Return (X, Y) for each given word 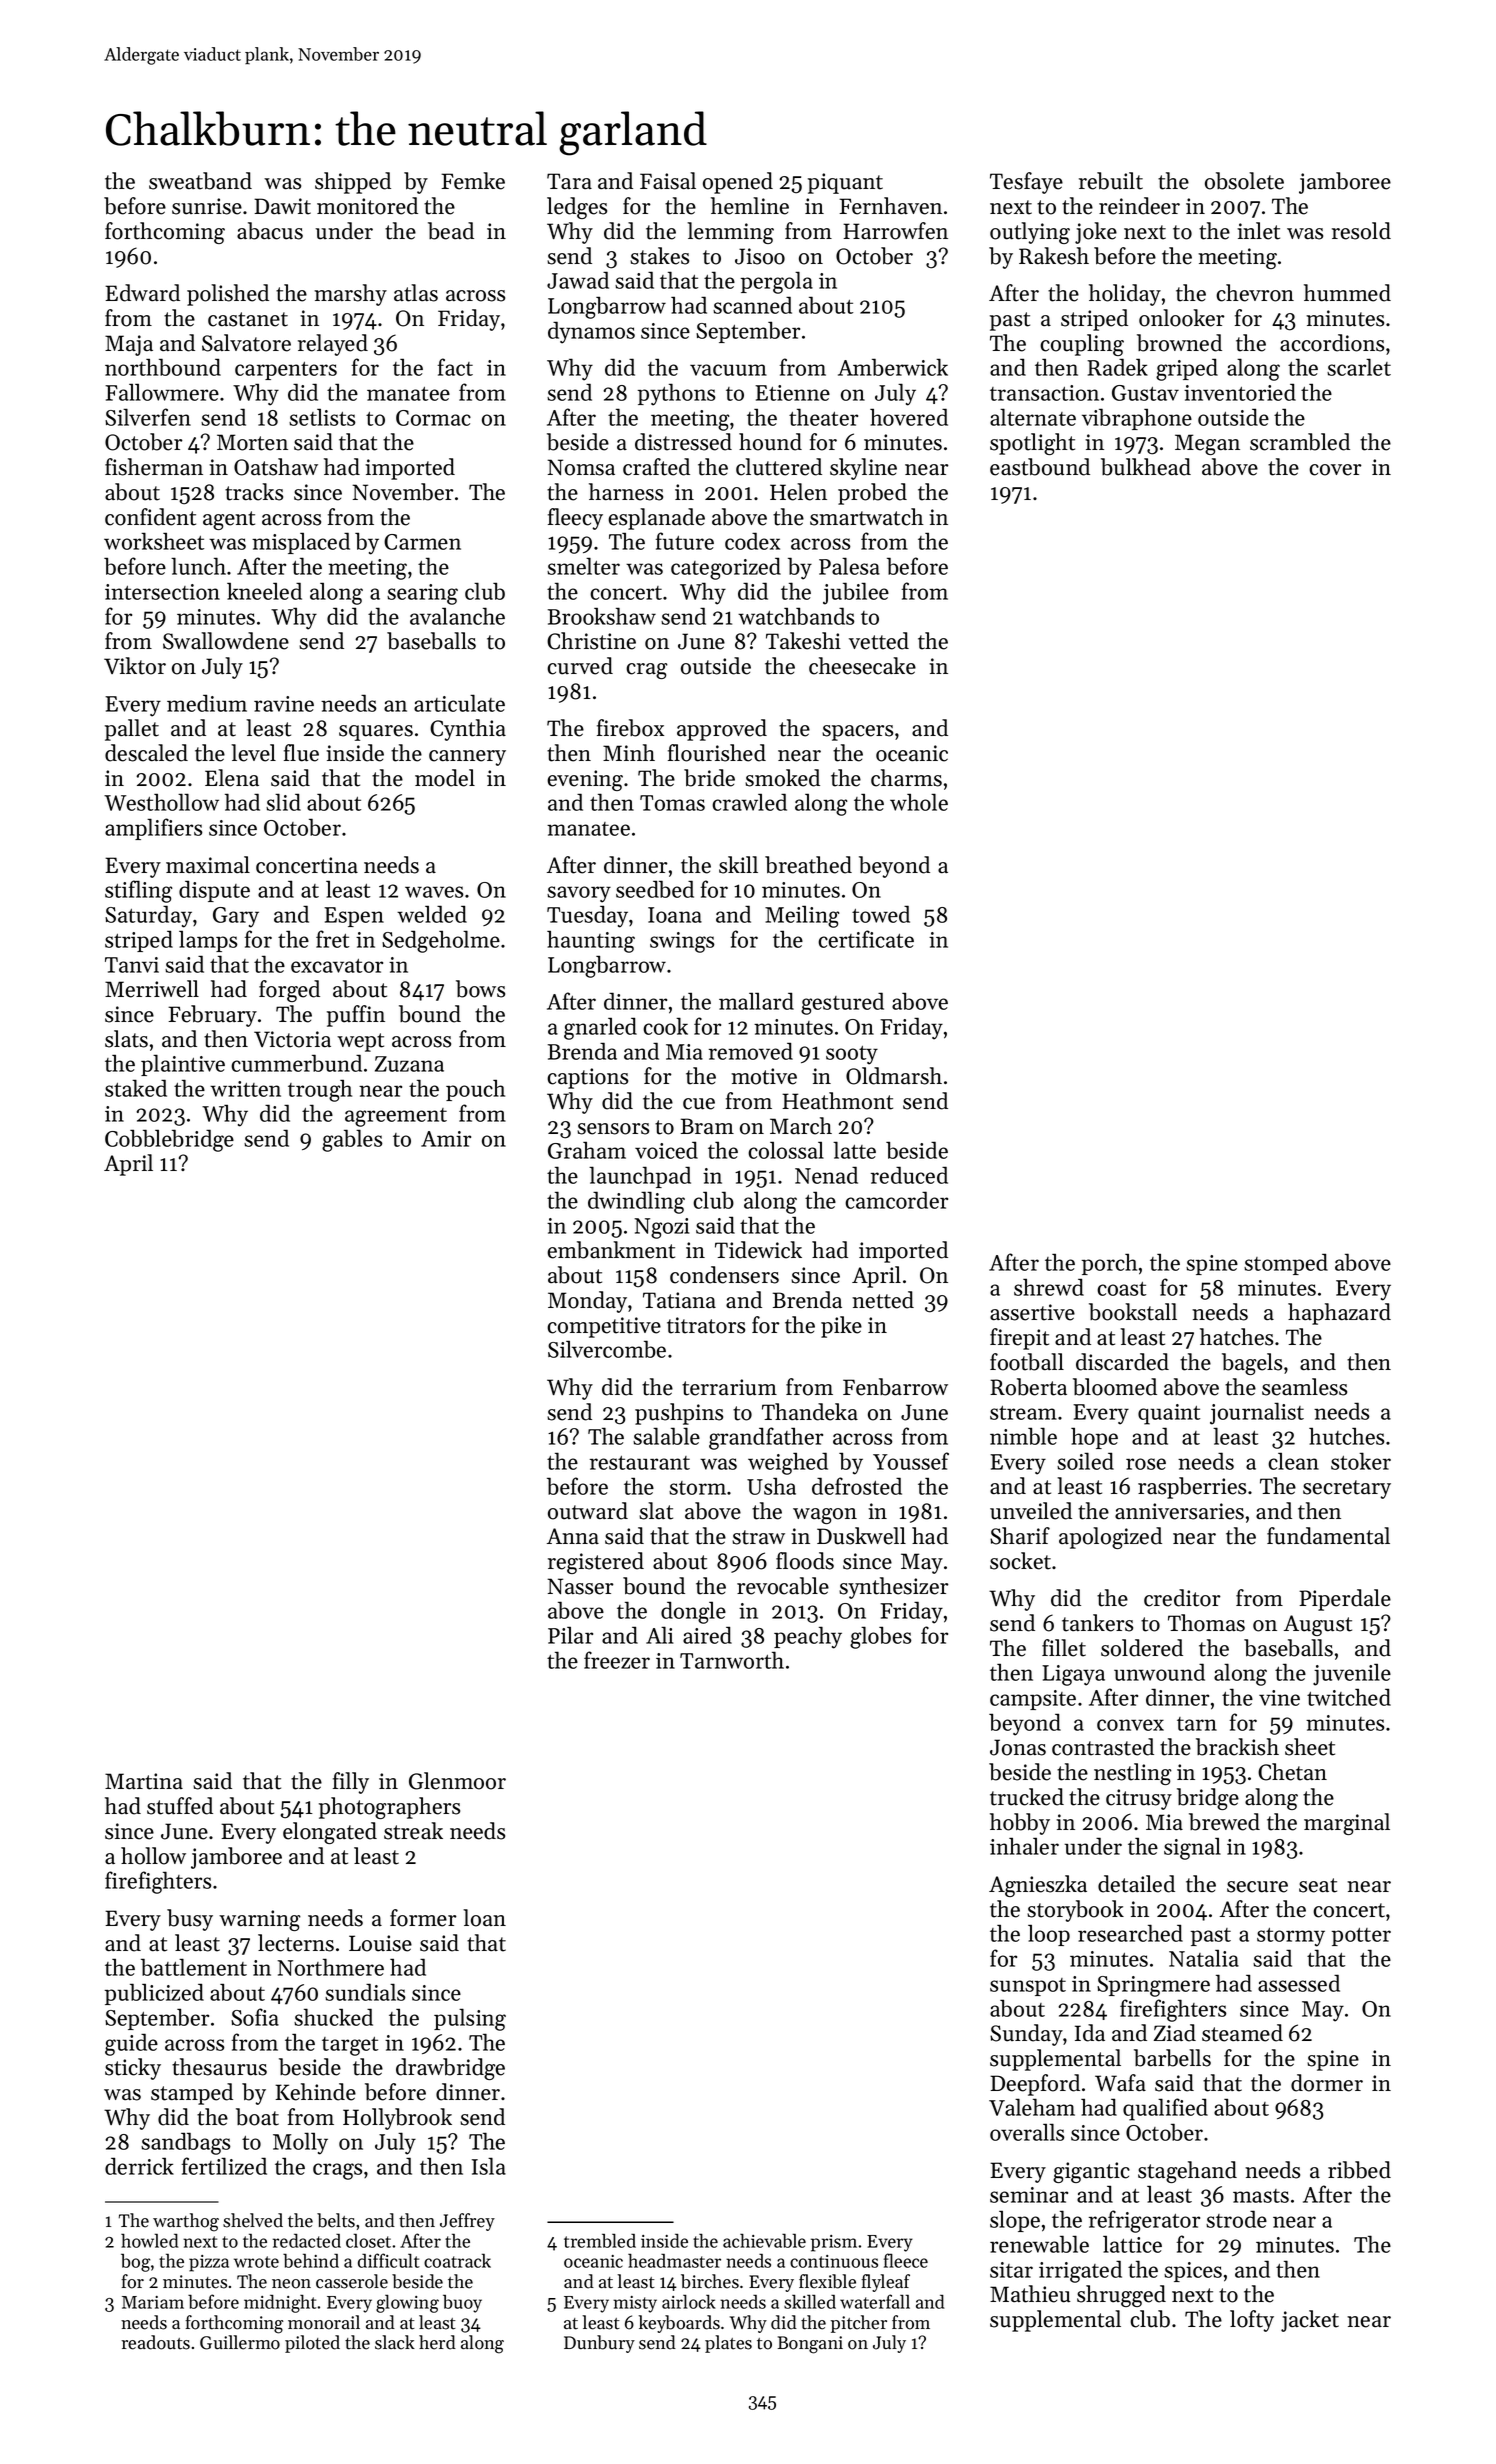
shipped (353, 183)
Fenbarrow (895, 1387)
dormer (1327, 2083)
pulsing (470, 2019)
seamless (1304, 1387)
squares (376, 733)
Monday (587, 1302)
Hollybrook (397, 2119)
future (685, 541)
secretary (1347, 1489)
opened (738, 183)
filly (351, 1783)
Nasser (580, 1586)
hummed (1347, 293)
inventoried (1240, 392)
